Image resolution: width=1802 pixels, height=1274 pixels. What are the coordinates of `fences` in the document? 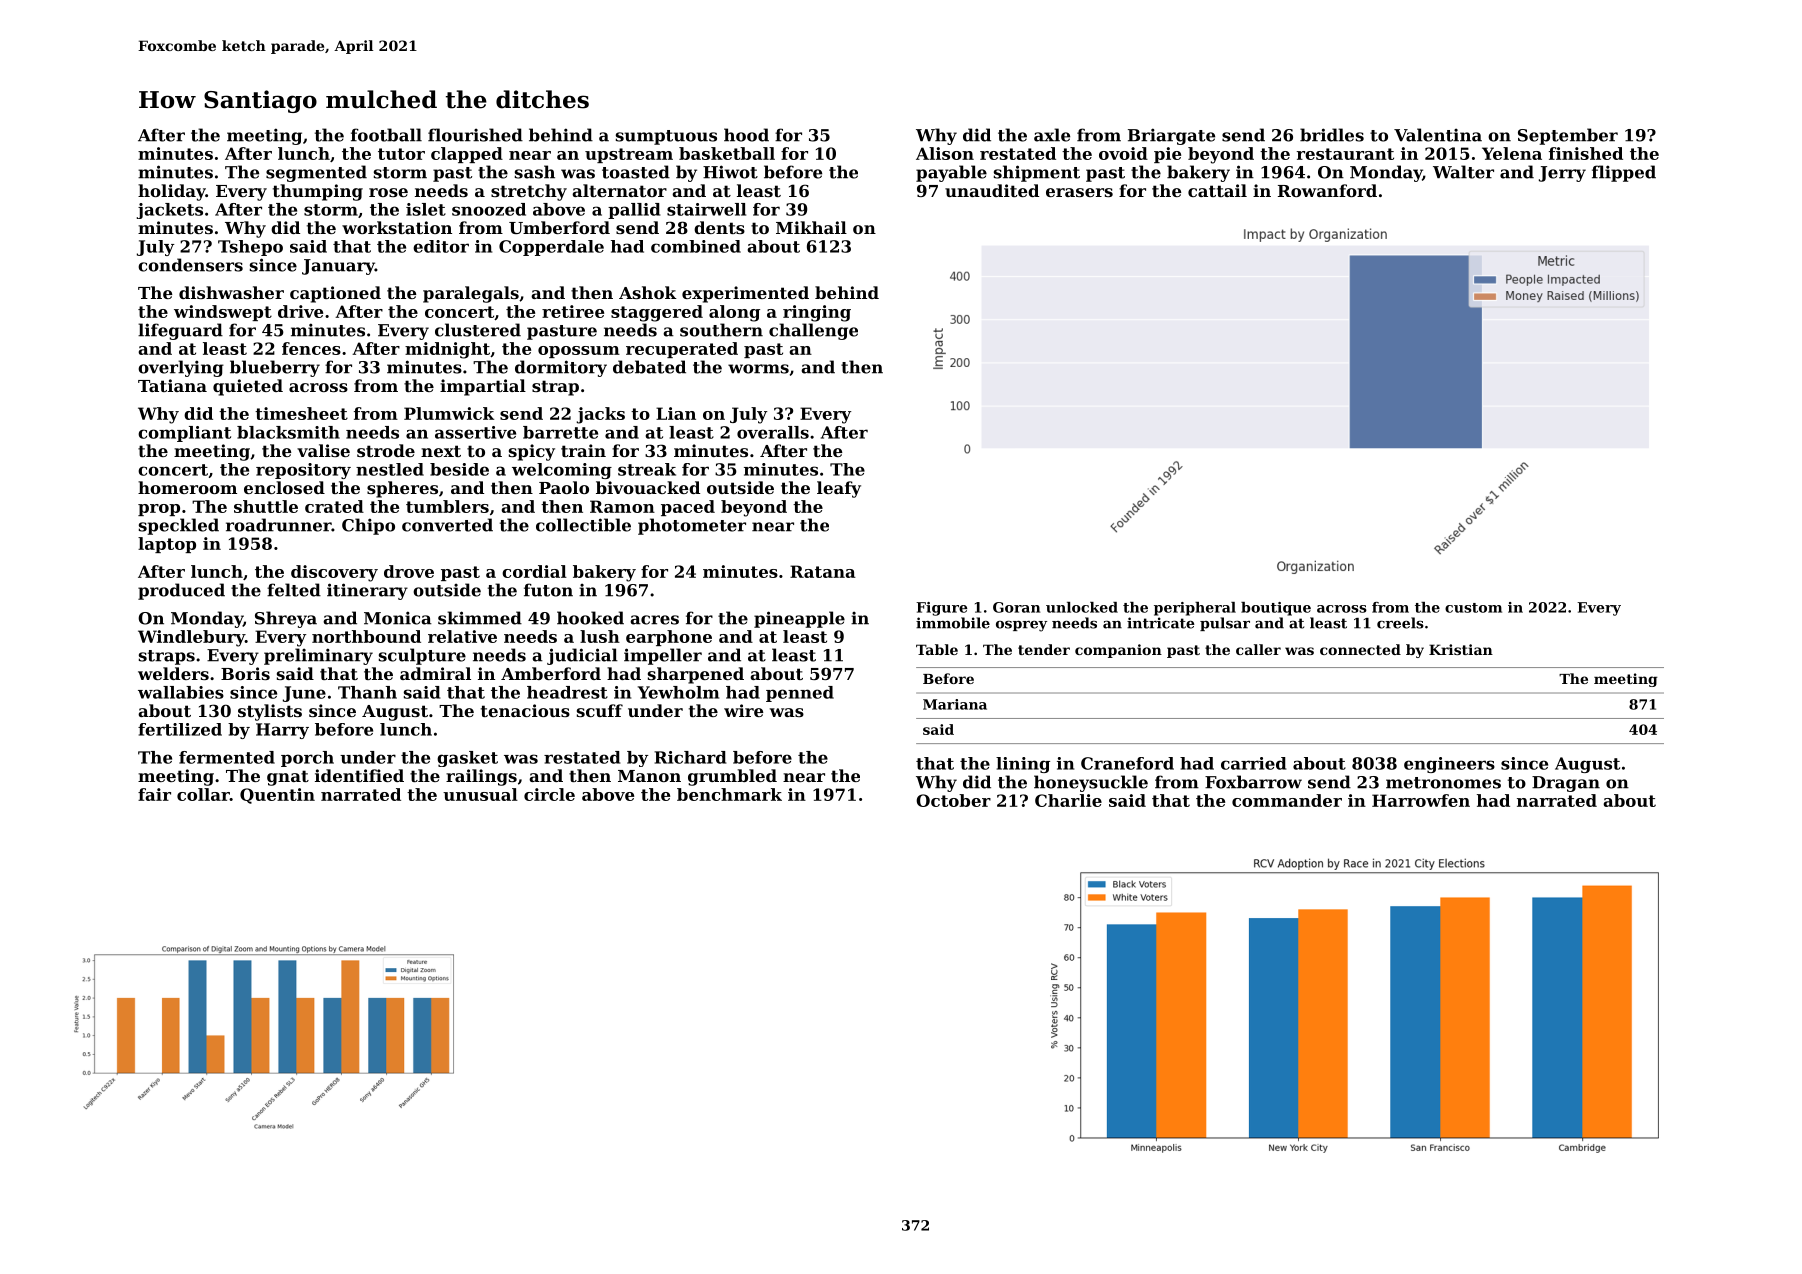 It's located at (311, 348).
